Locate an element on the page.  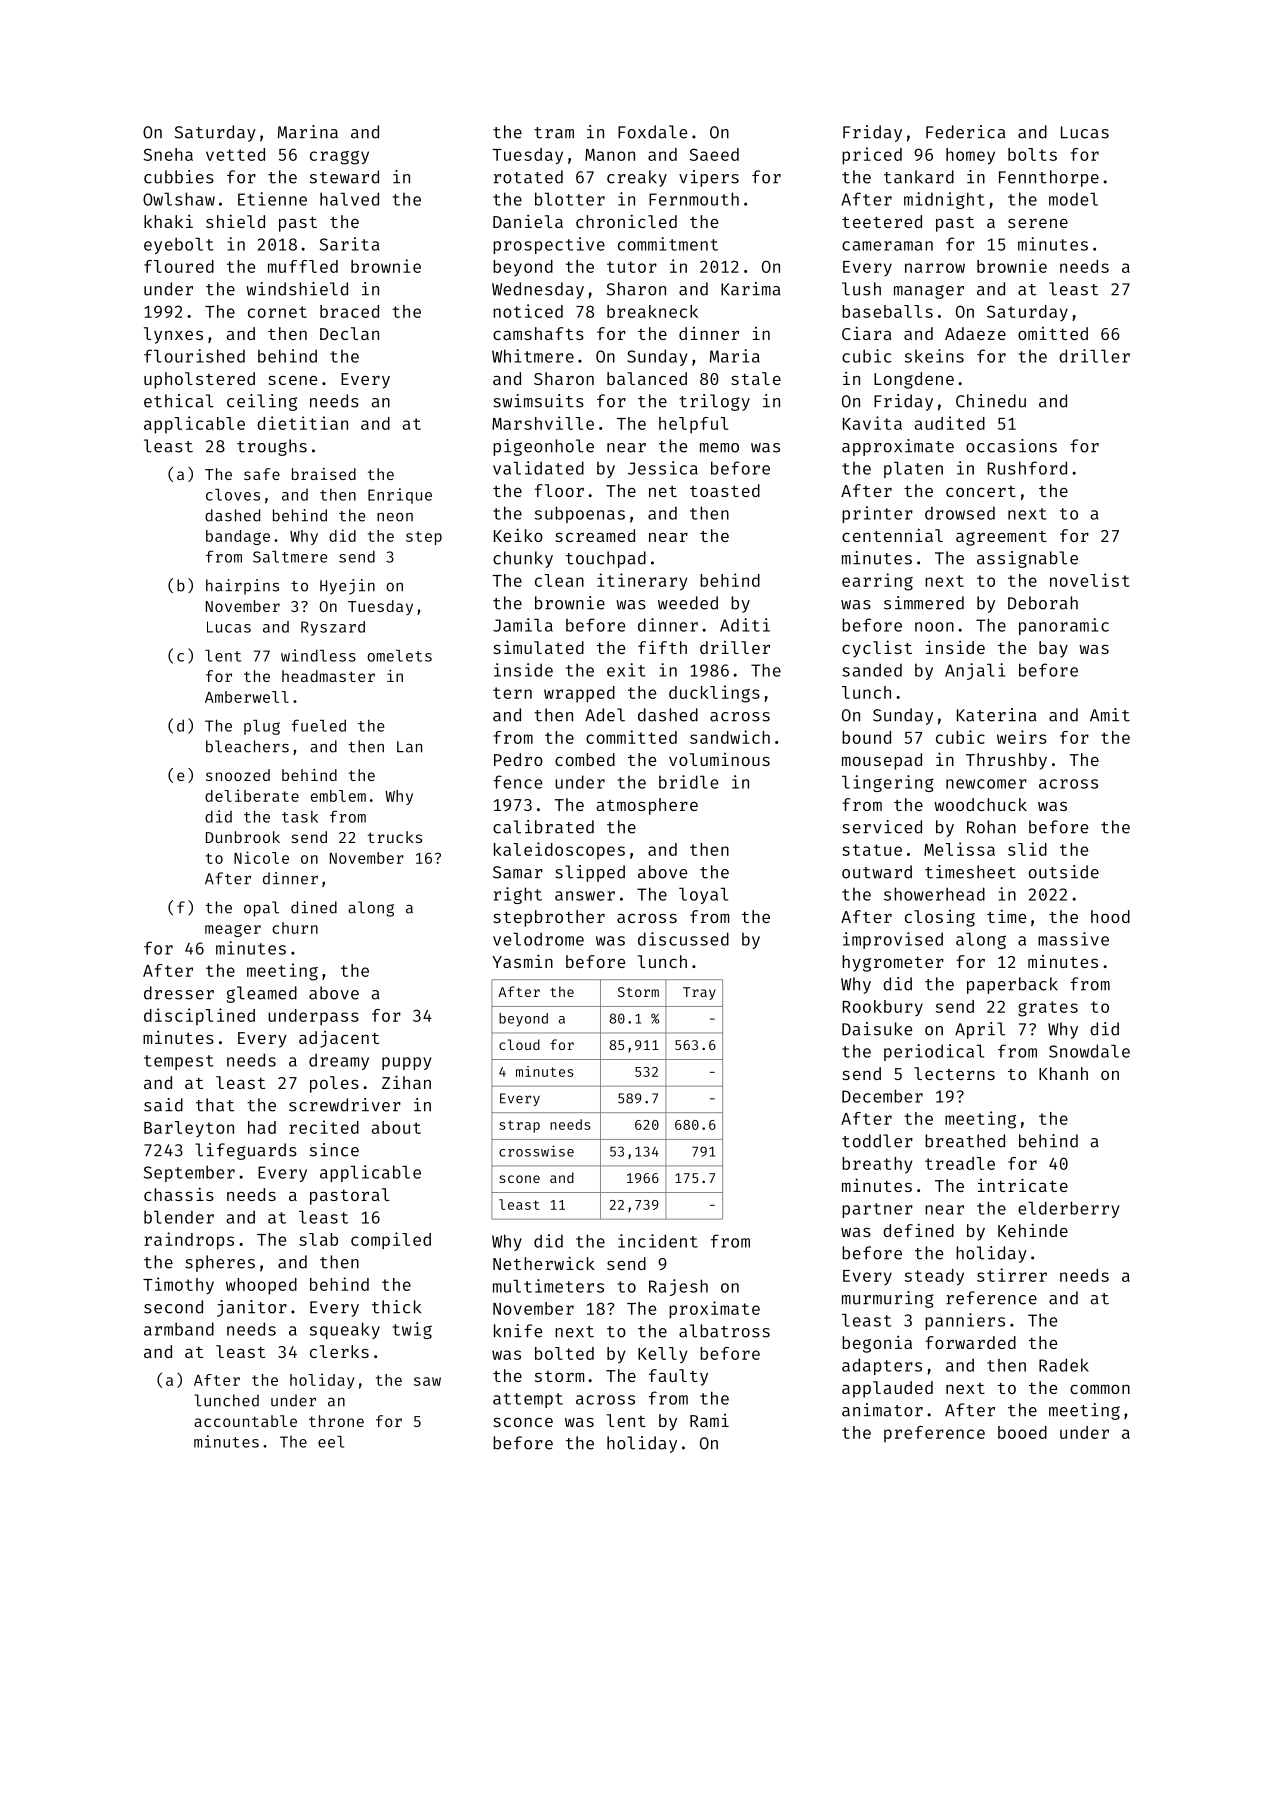
Saeed is located at coordinates (714, 154).
